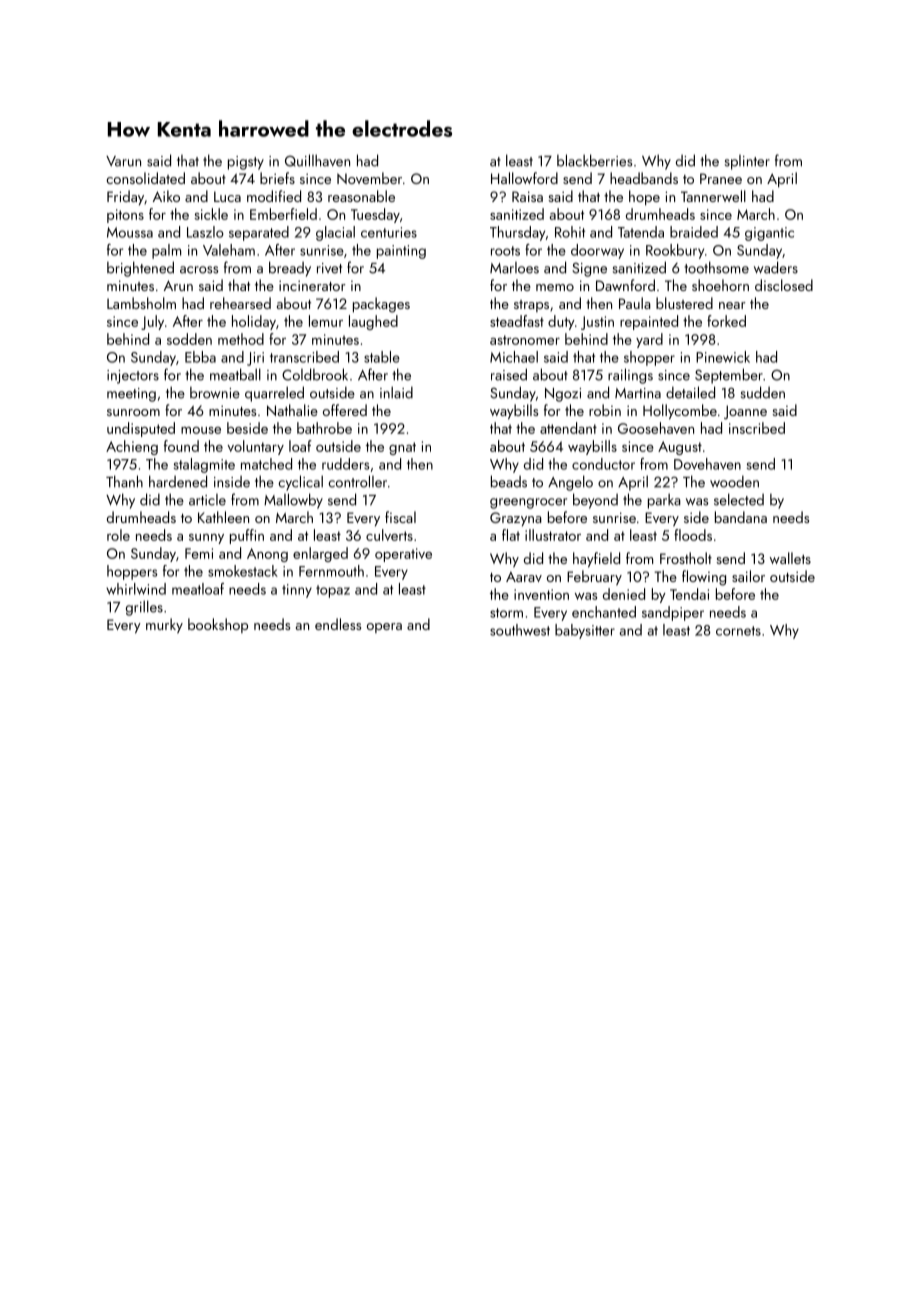 The width and height of the screenshot is (924, 1311). I want to click on Jiri, so click(255, 359).
